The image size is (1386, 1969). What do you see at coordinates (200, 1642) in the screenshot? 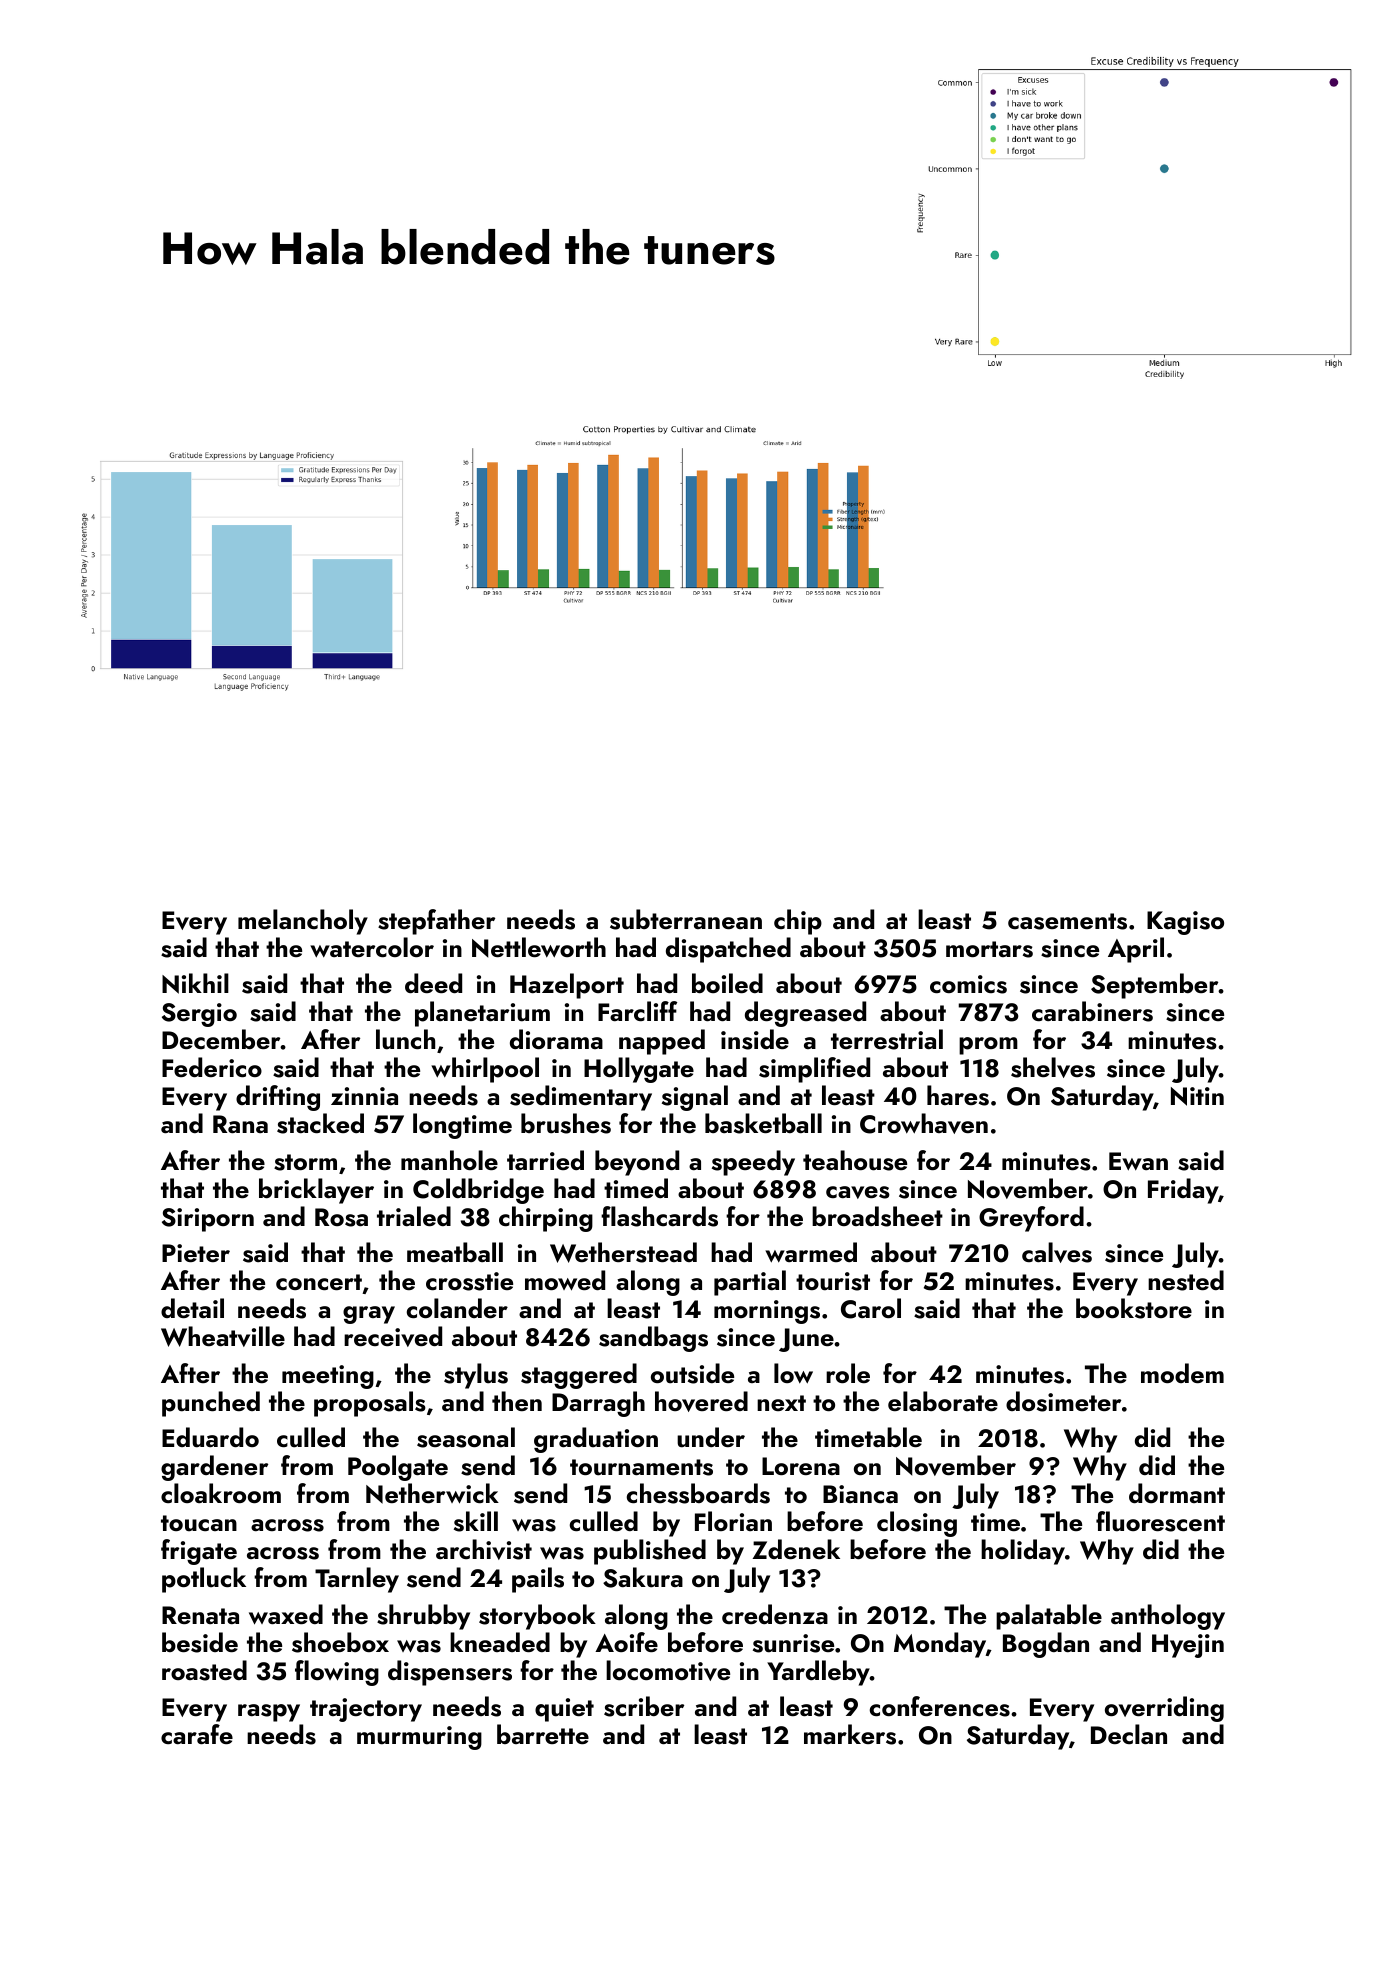
I see `beside` at bounding box center [200, 1642].
